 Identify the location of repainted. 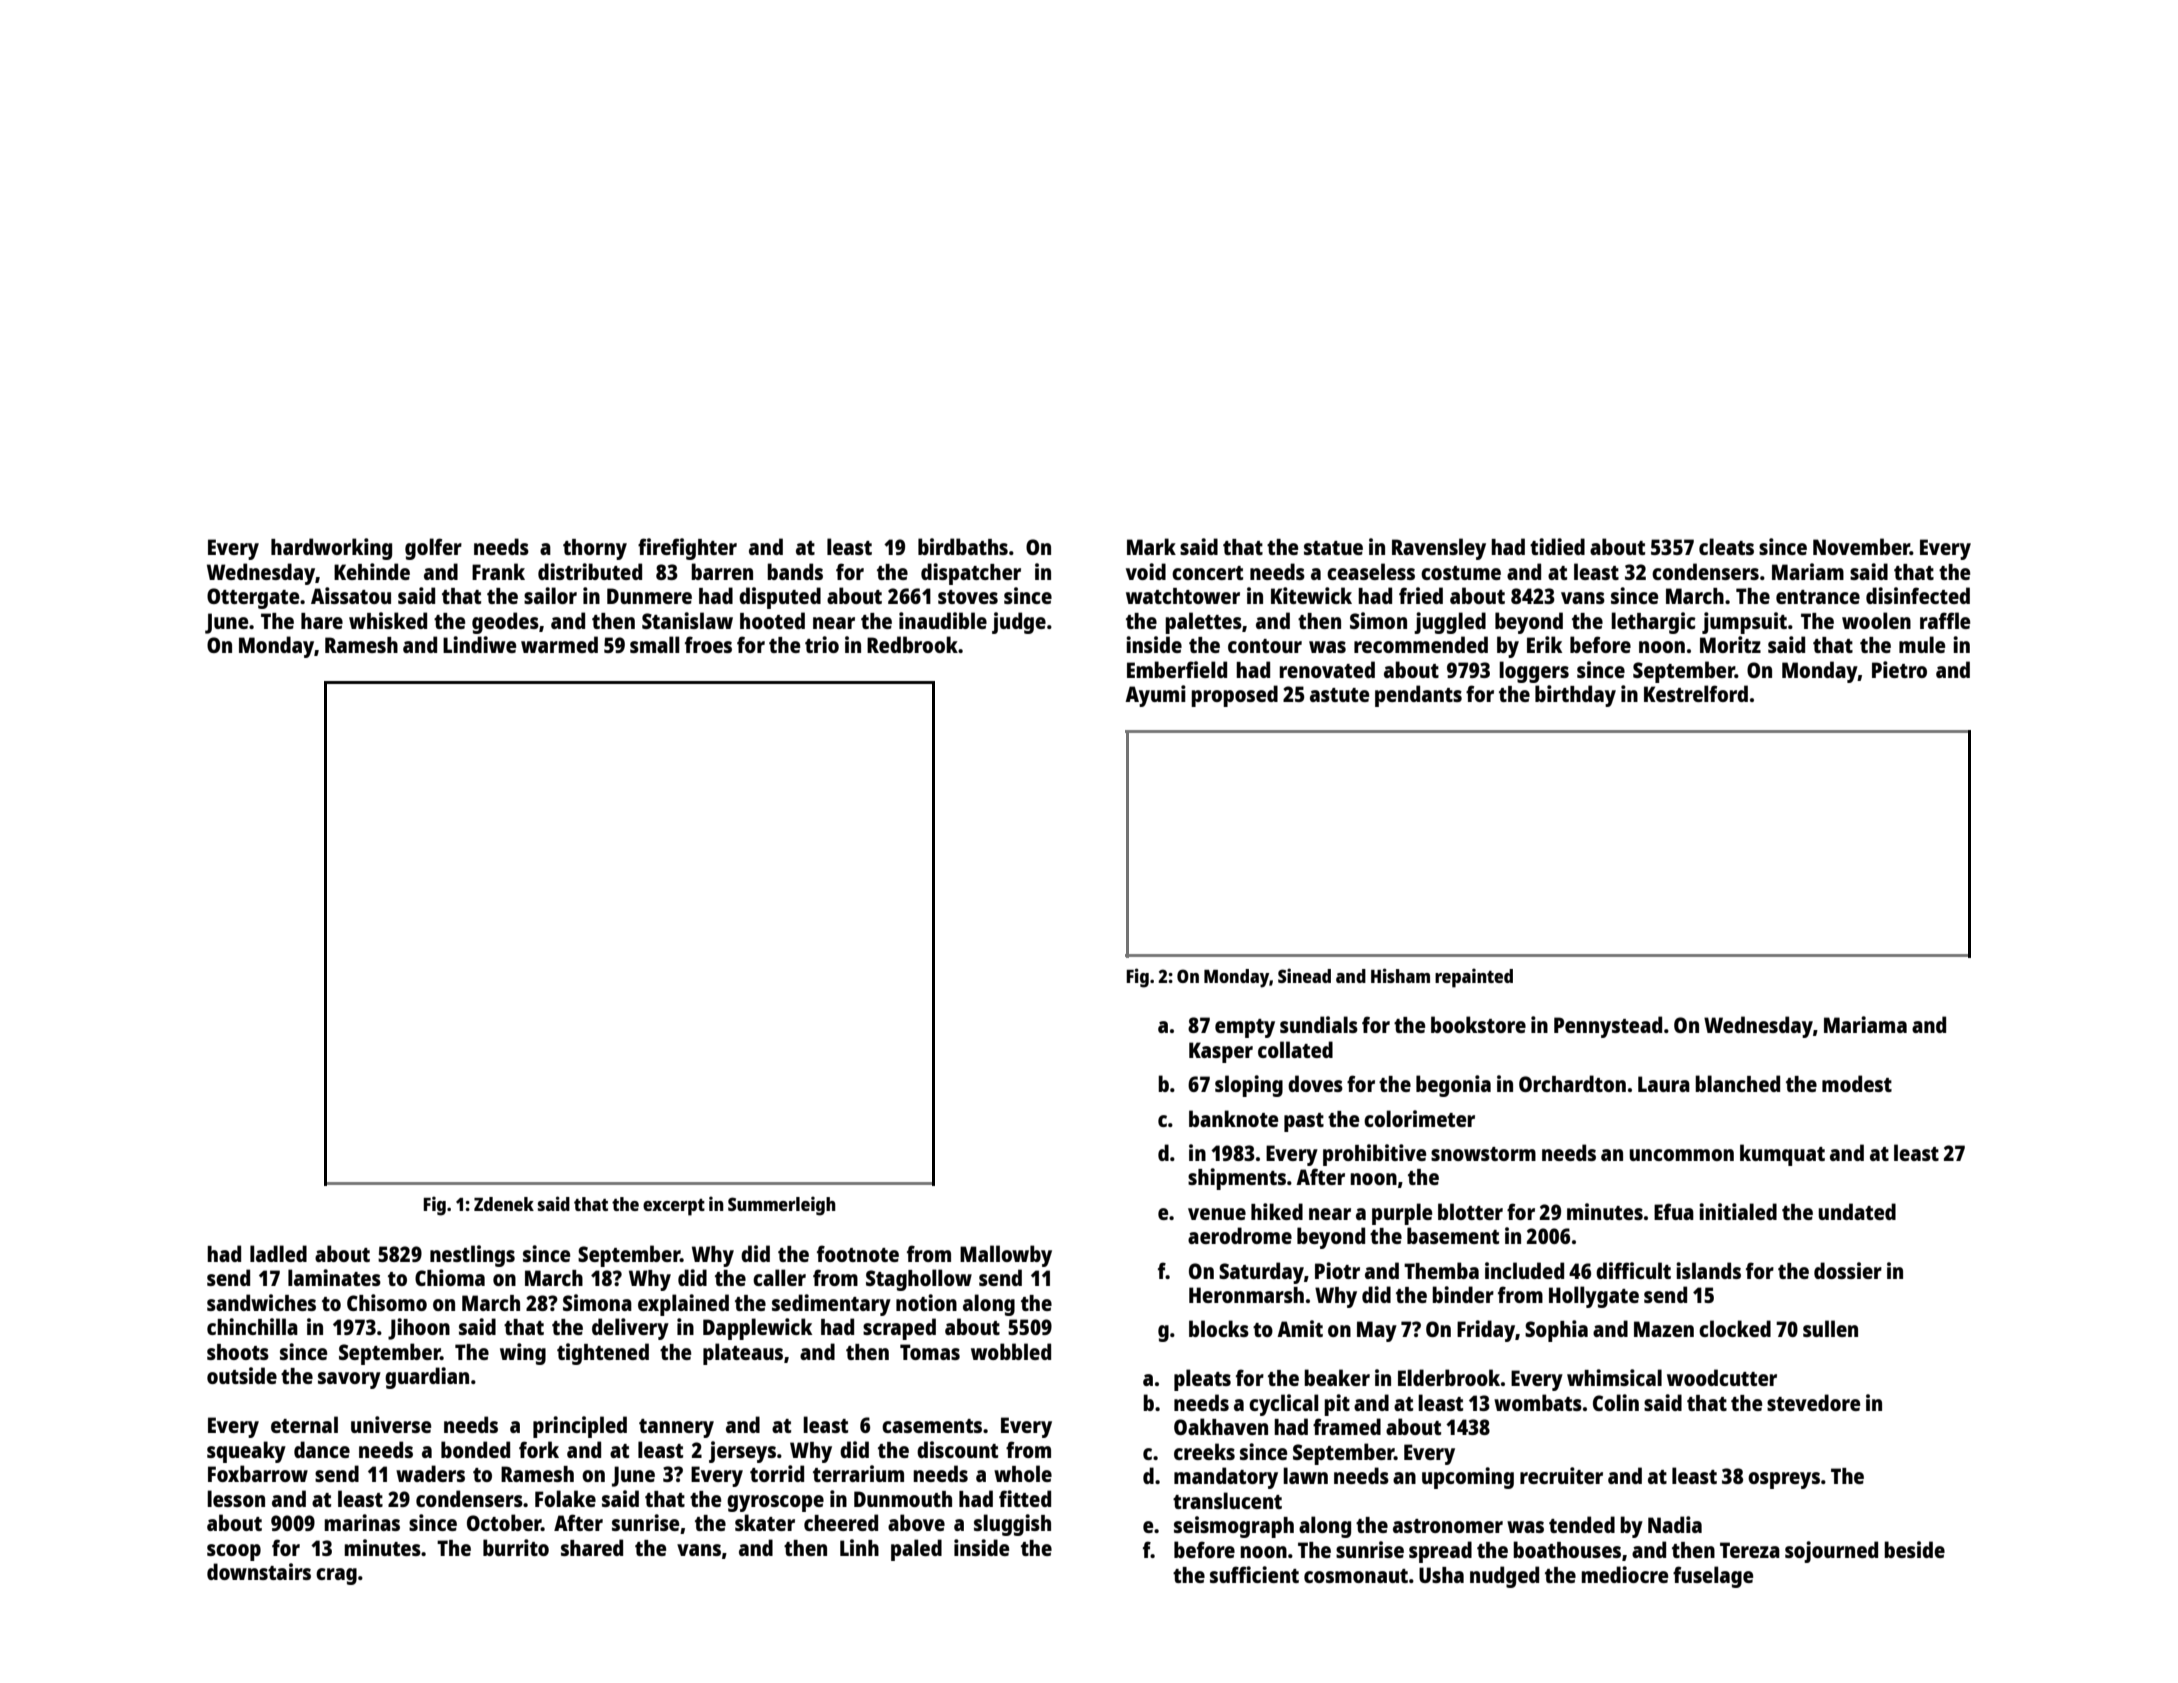
(1474, 978).
